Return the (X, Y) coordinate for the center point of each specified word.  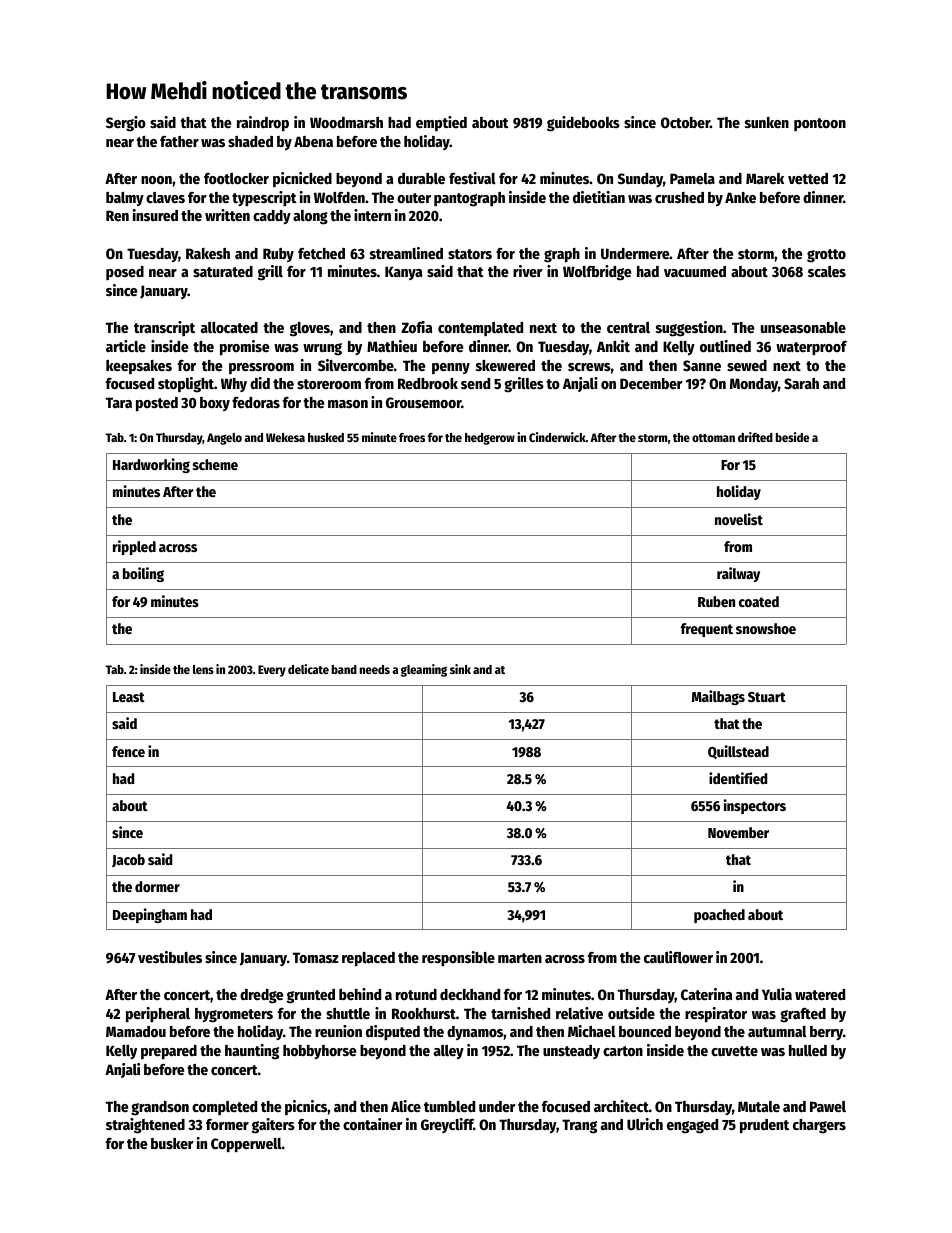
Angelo (224, 439)
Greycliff (447, 1125)
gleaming (424, 670)
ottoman (713, 438)
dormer (157, 886)
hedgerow (490, 439)
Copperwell (246, 1145)
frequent (707, 630)
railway (738, 574)
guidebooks (583, 124)
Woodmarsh (346, 122)
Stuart (767, 697)
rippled (134, 547)
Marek (765, 178)
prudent (764, 1126)
